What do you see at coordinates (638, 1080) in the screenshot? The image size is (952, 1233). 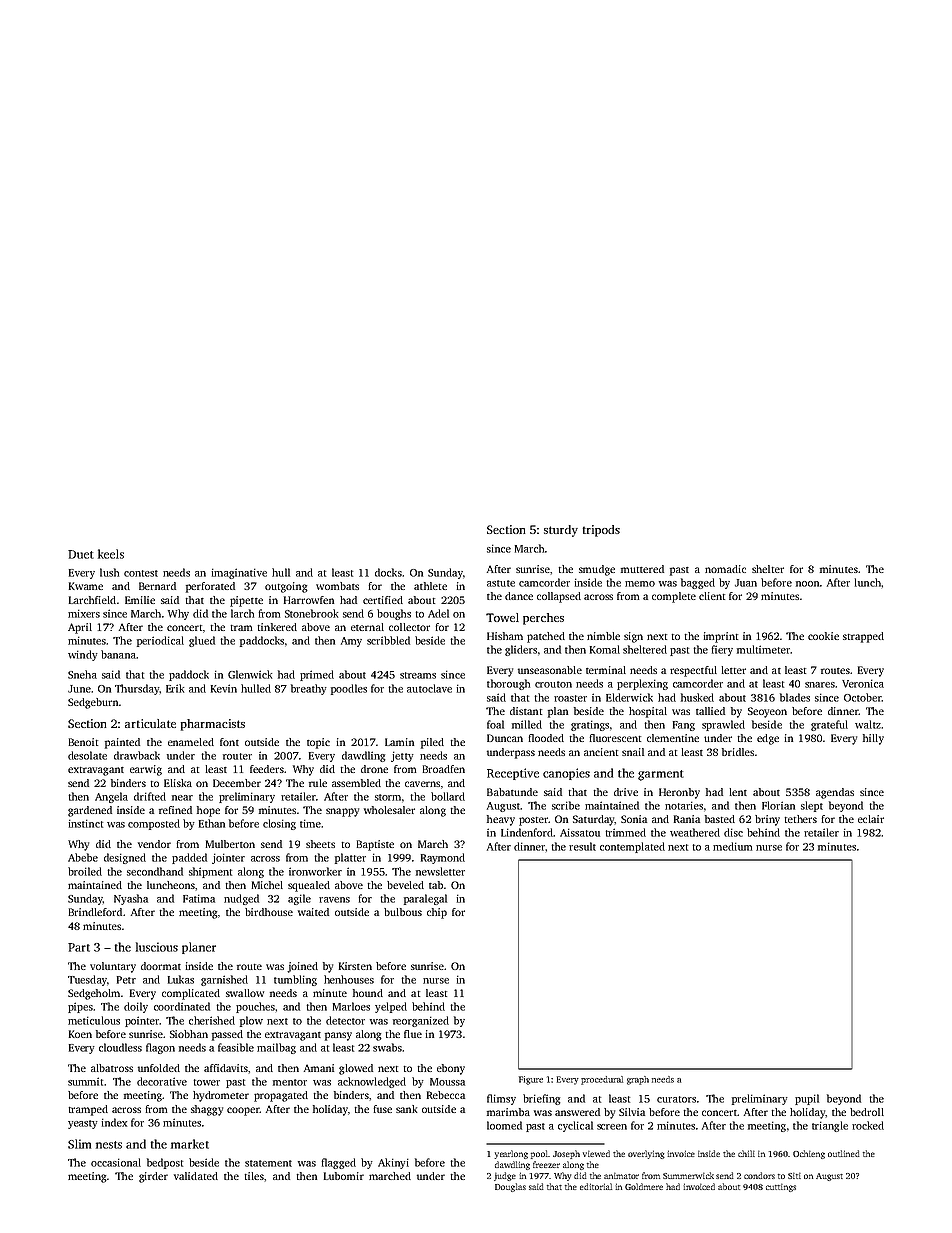 I see `graph` at bounding box center [638, 1080].
